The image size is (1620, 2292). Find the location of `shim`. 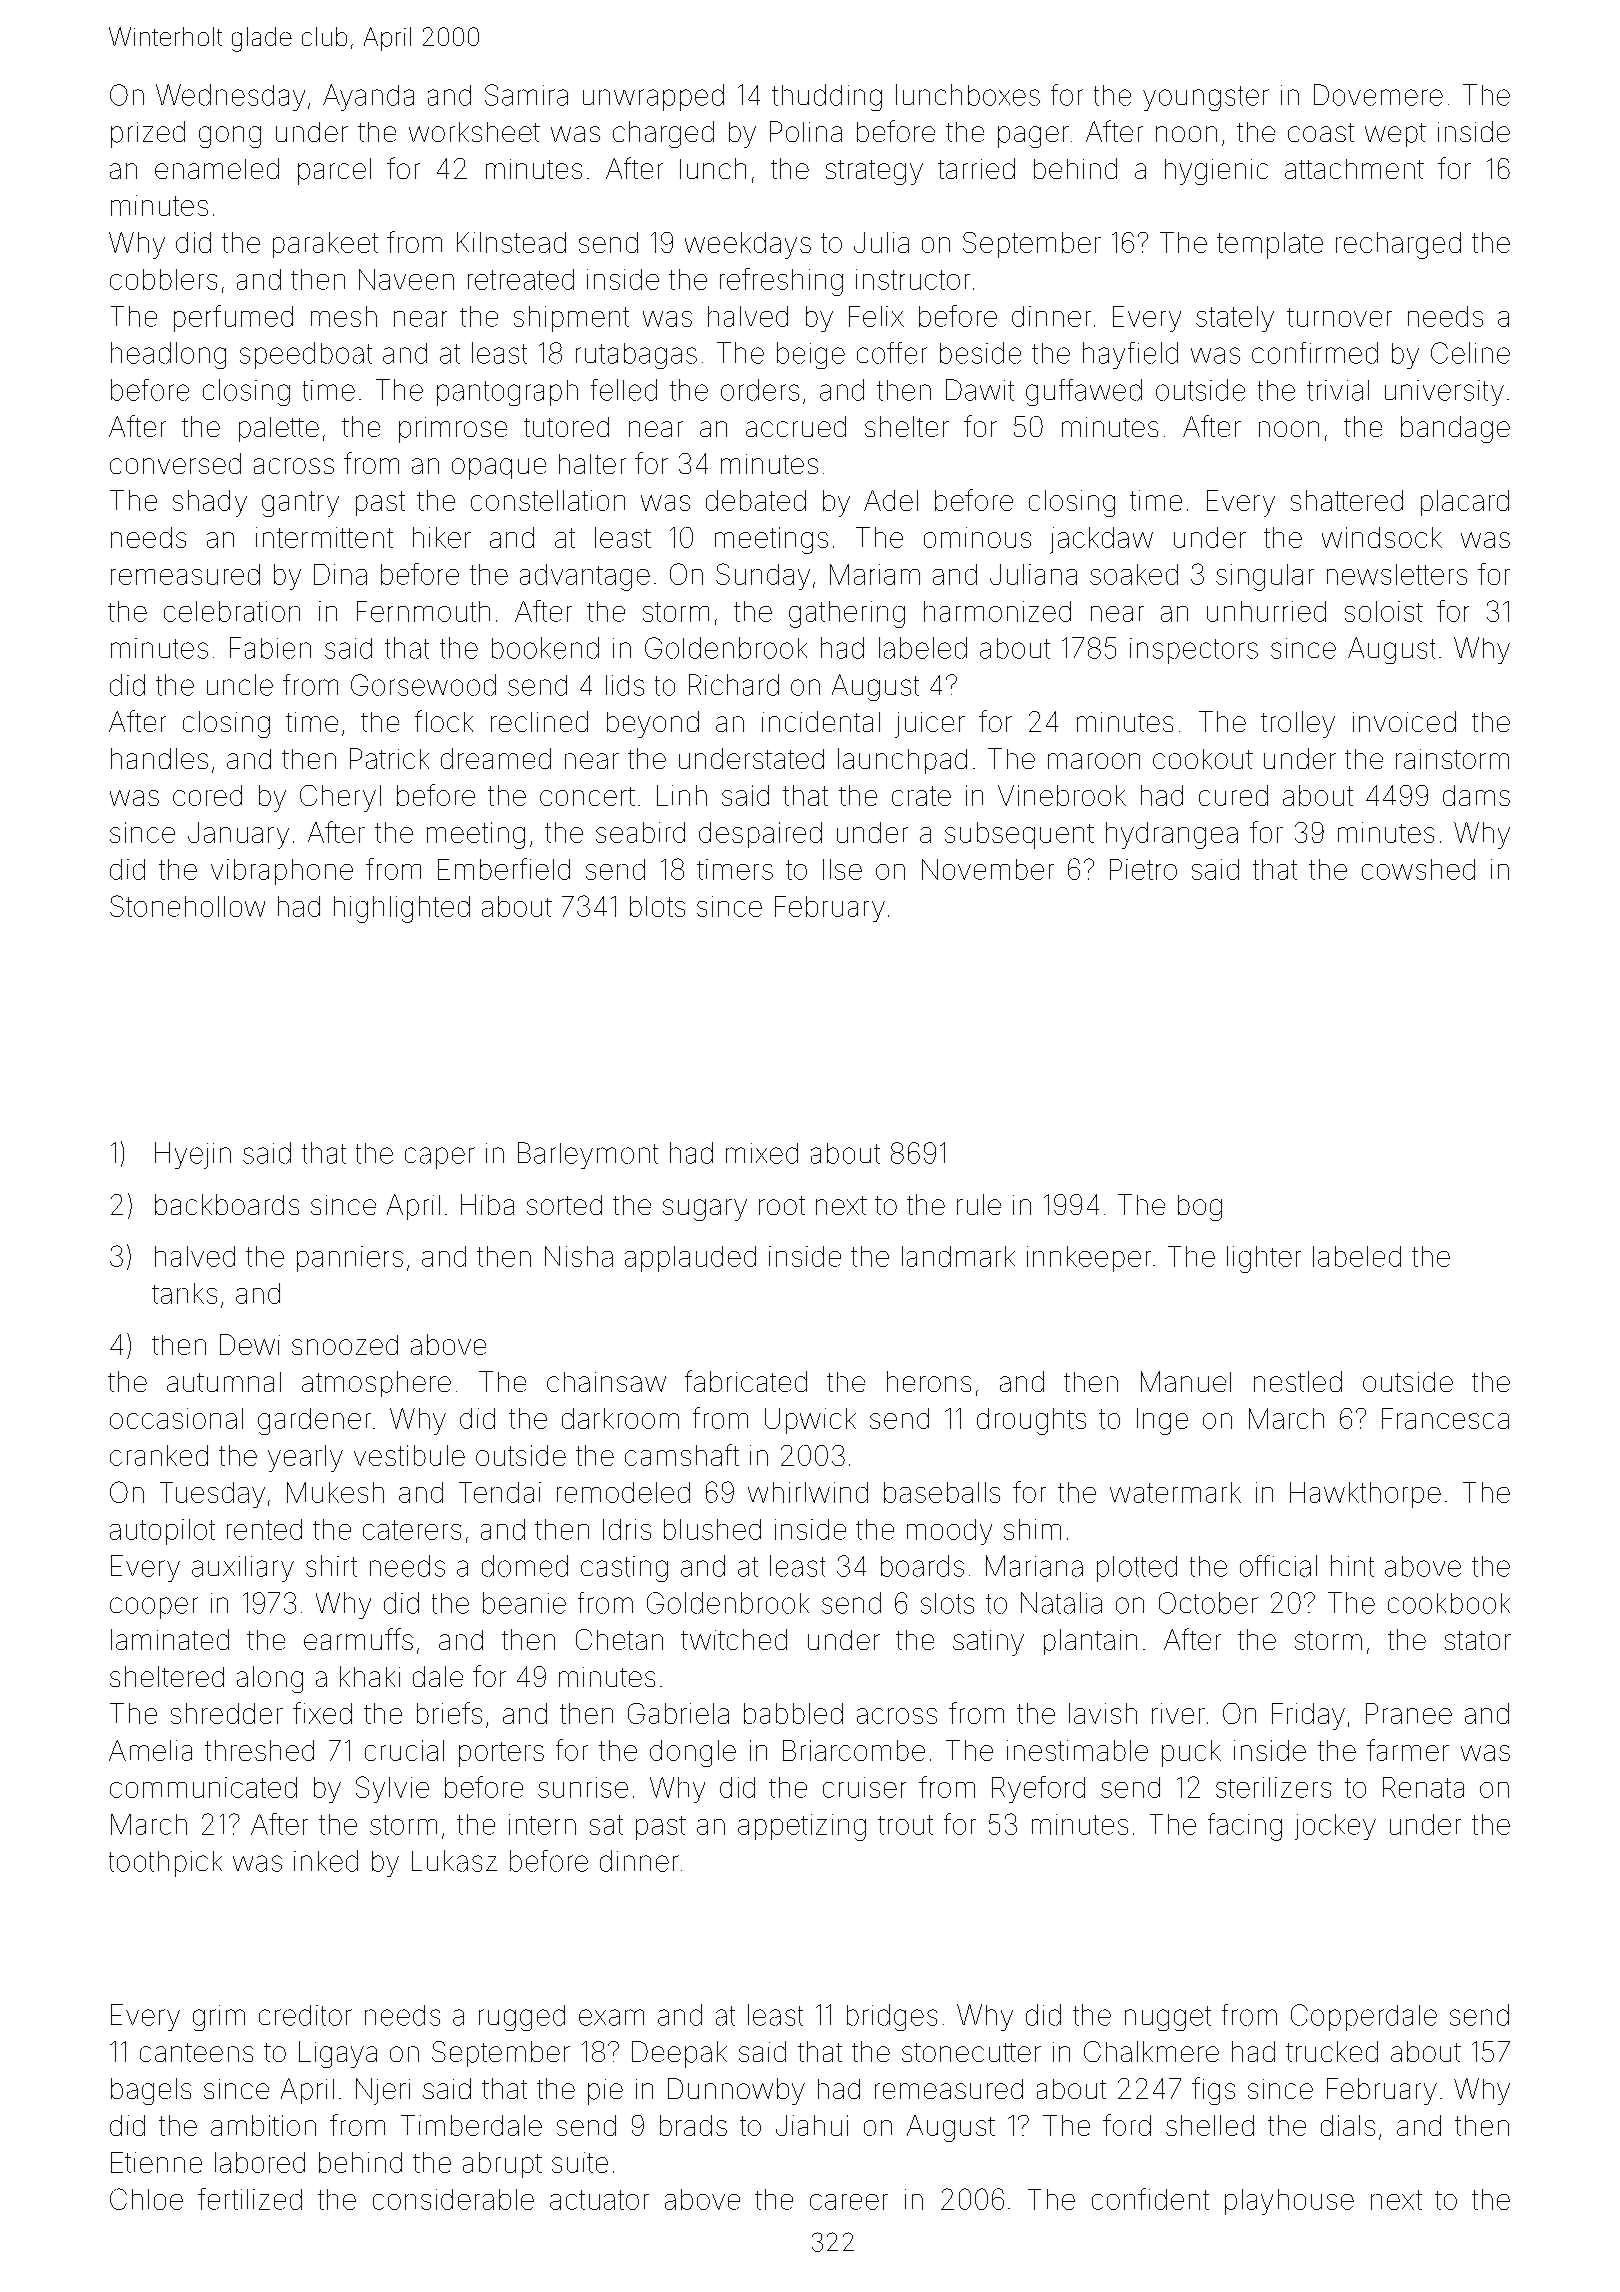

shim is located at coordinates (1032, 1529).
